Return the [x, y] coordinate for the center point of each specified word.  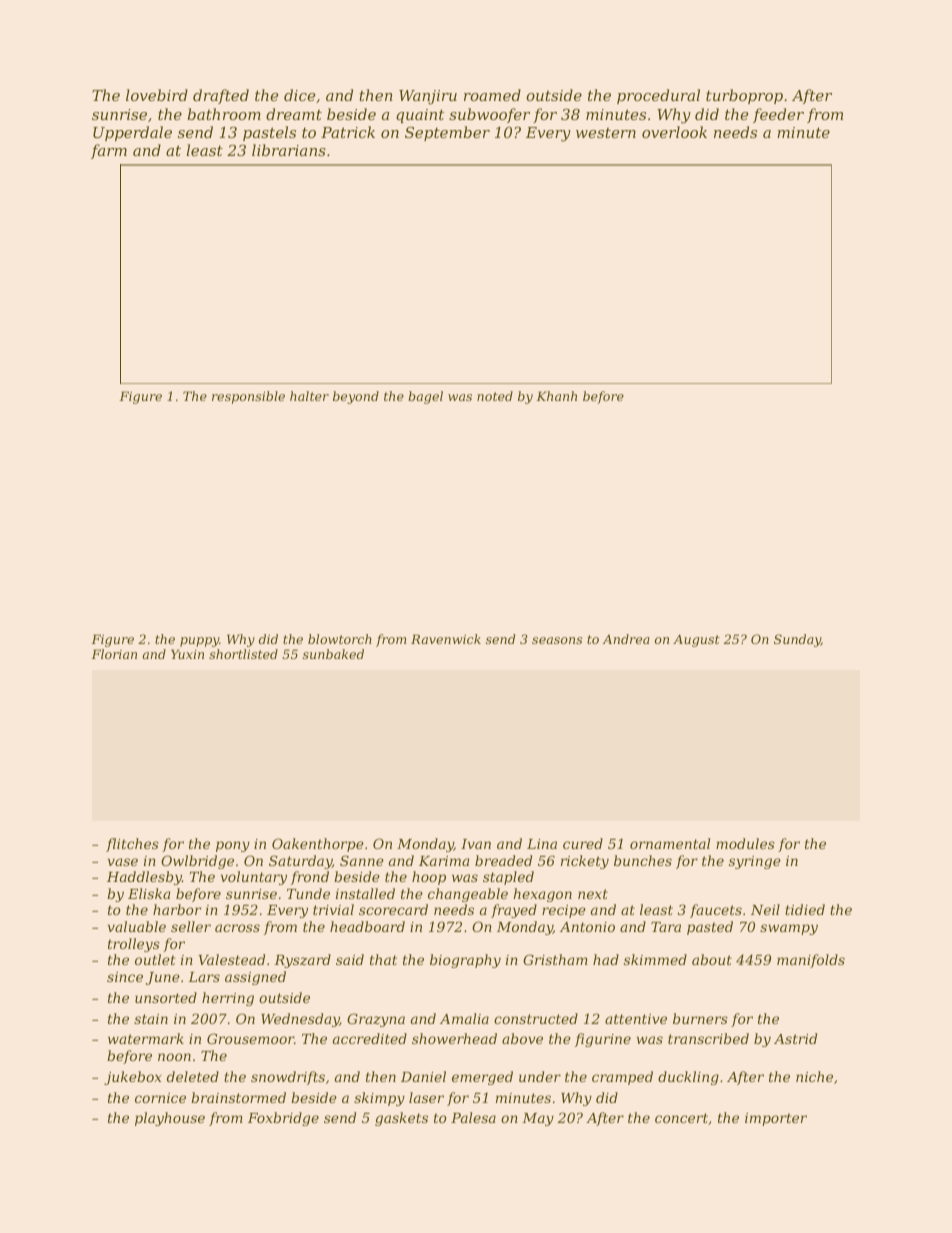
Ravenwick [446, 639]
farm [109, 151]
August [696, 640]
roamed [492, 95]
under [540, 1076]
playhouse [170, 1119]
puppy [199, 642]
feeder [778, 115]
